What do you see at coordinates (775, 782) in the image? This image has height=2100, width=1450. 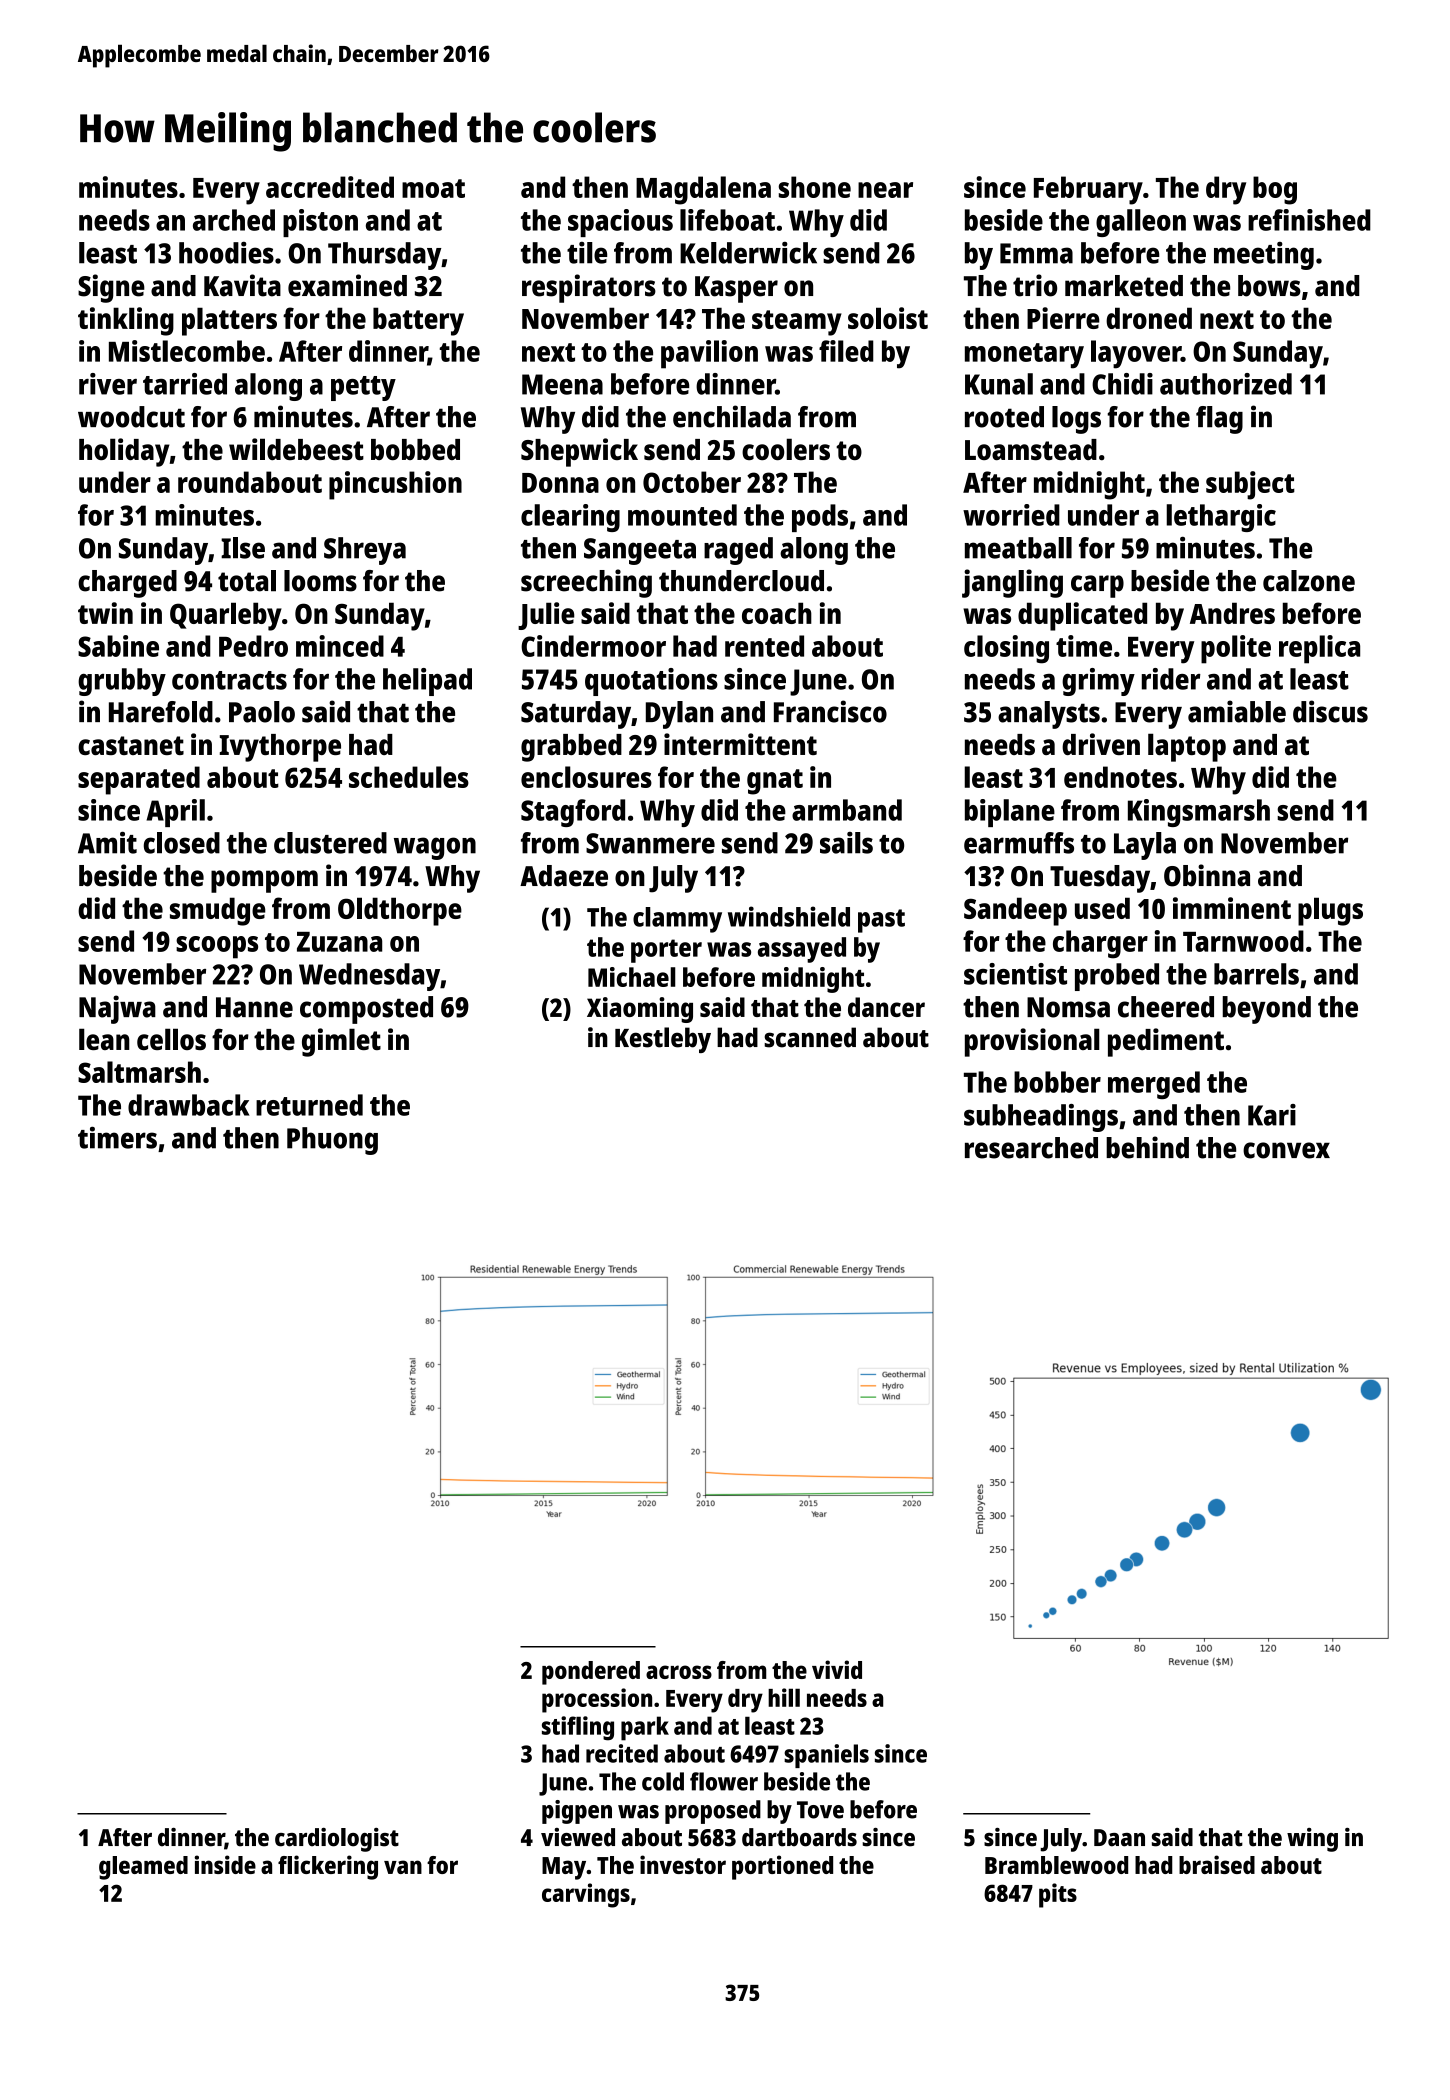 I see `gnat` at bounding box center [775, 782].
